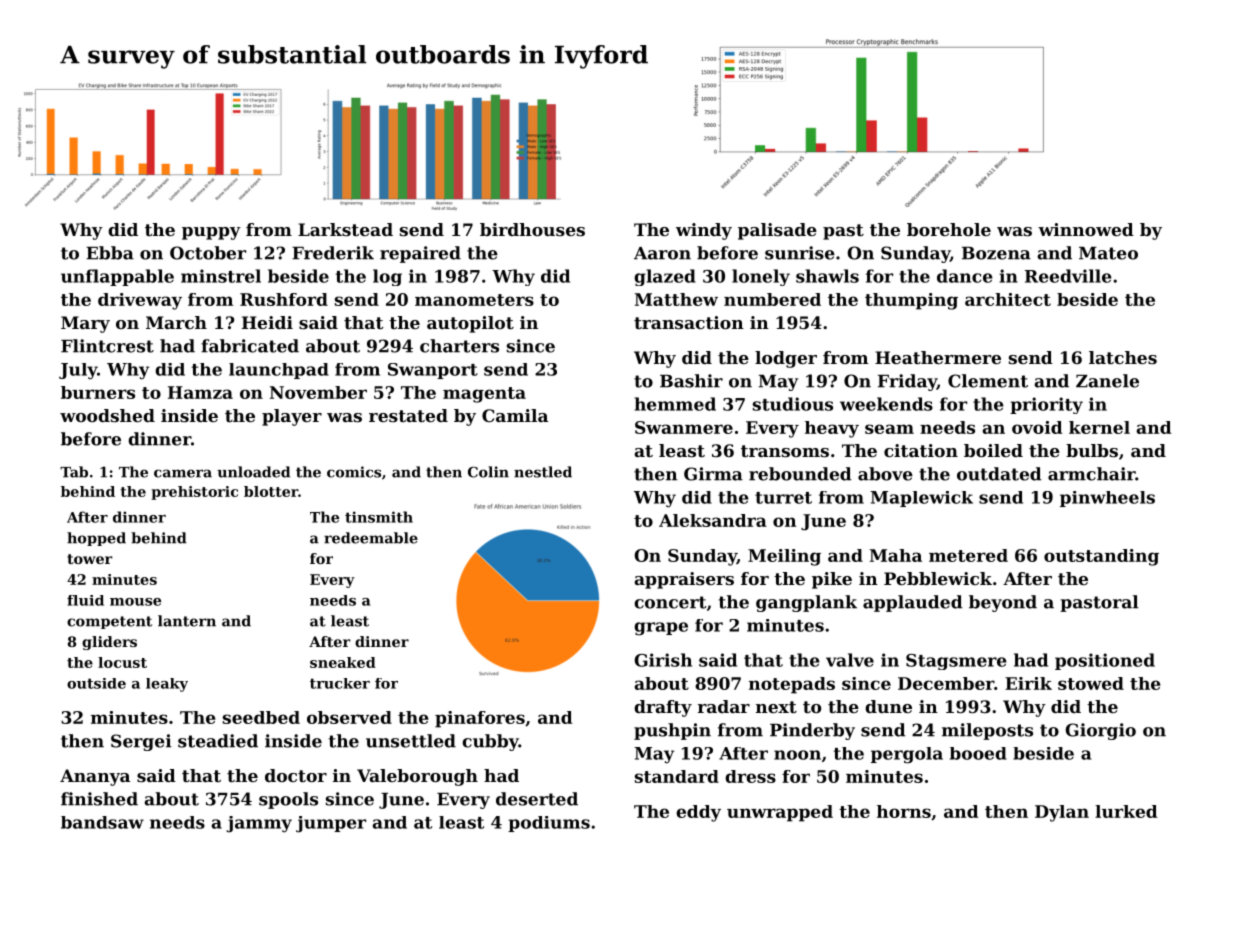  What do you see at coordinates (684, 580) in the image?
I see `appraisers` at bounding box center [684, 580].
